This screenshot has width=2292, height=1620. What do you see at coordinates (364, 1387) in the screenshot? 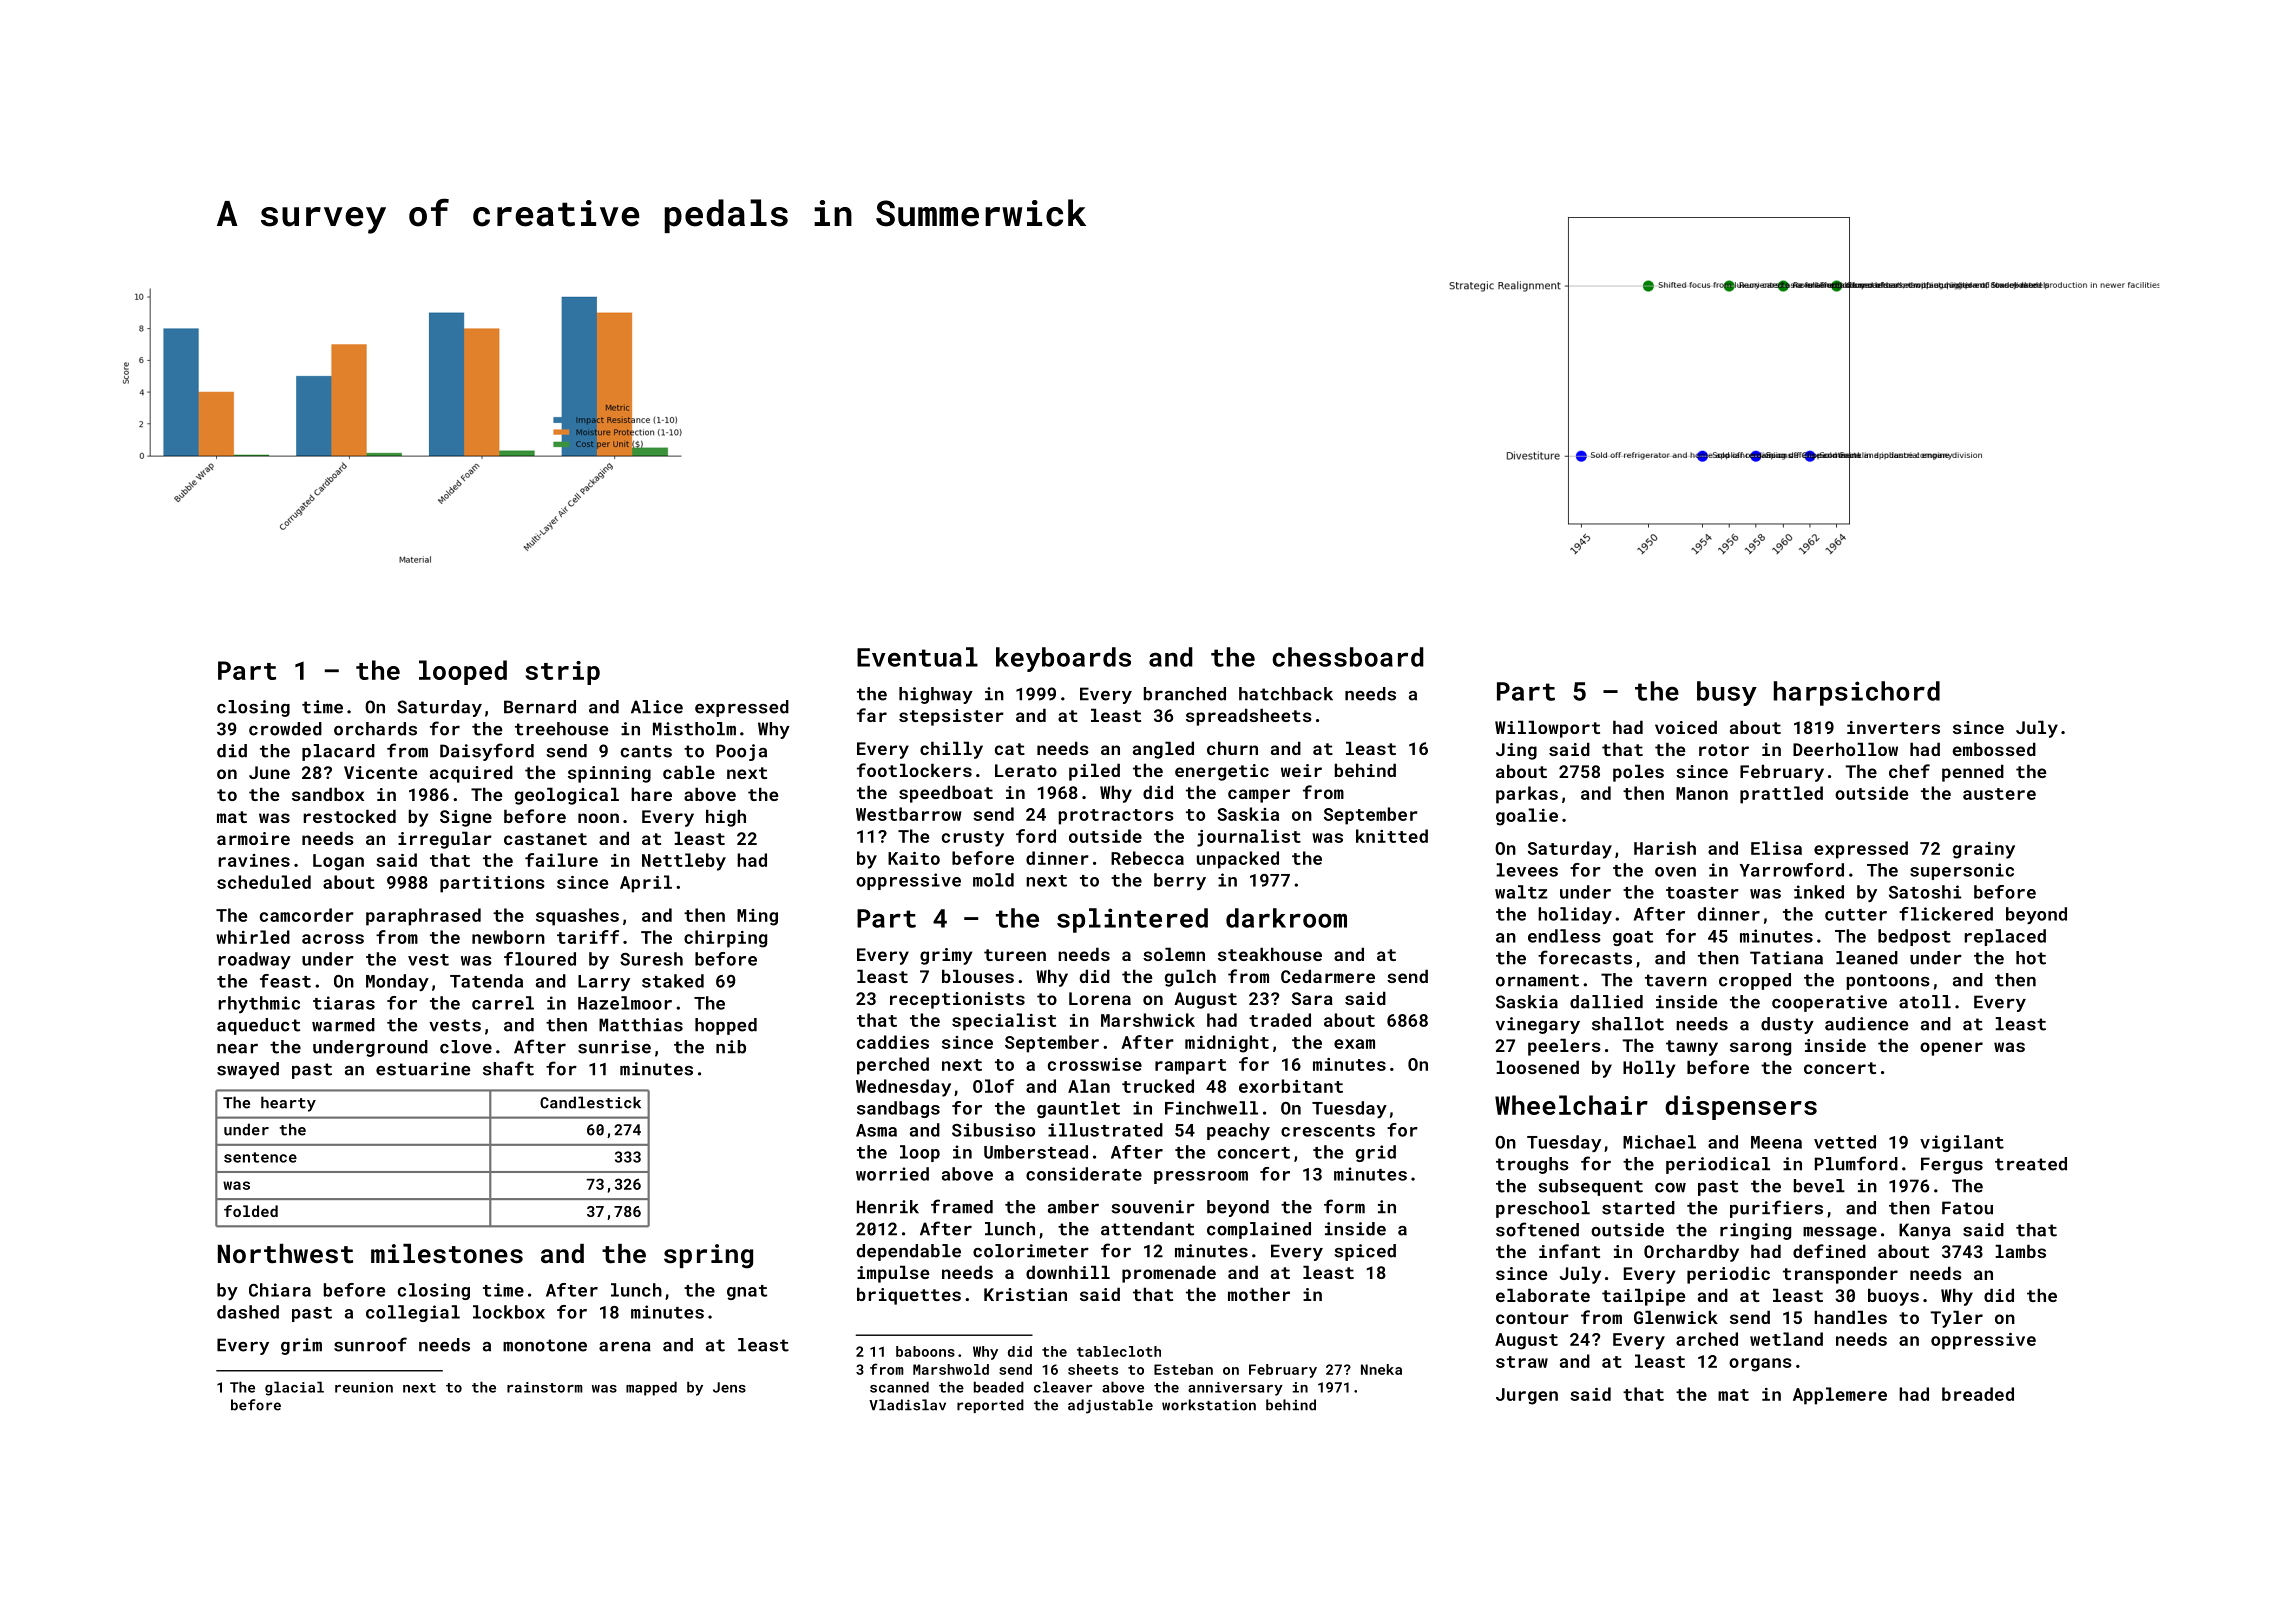
I see `reunion` at bounding box center [364, 1387].
